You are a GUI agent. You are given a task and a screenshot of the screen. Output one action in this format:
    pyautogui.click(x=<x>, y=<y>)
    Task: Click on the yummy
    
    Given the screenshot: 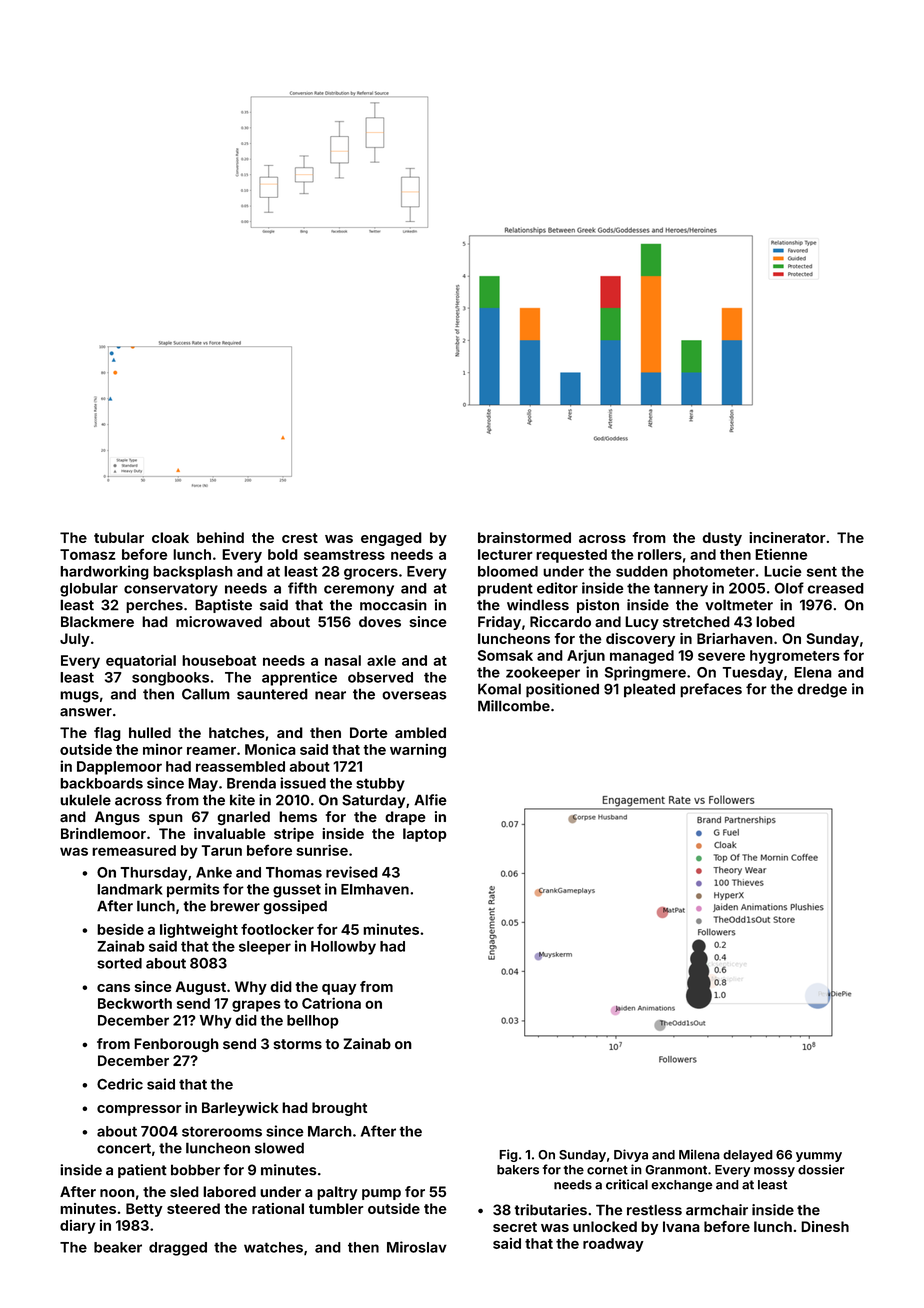 What is the action you would take?
    pyautogui.click(x=819, y=1157)
